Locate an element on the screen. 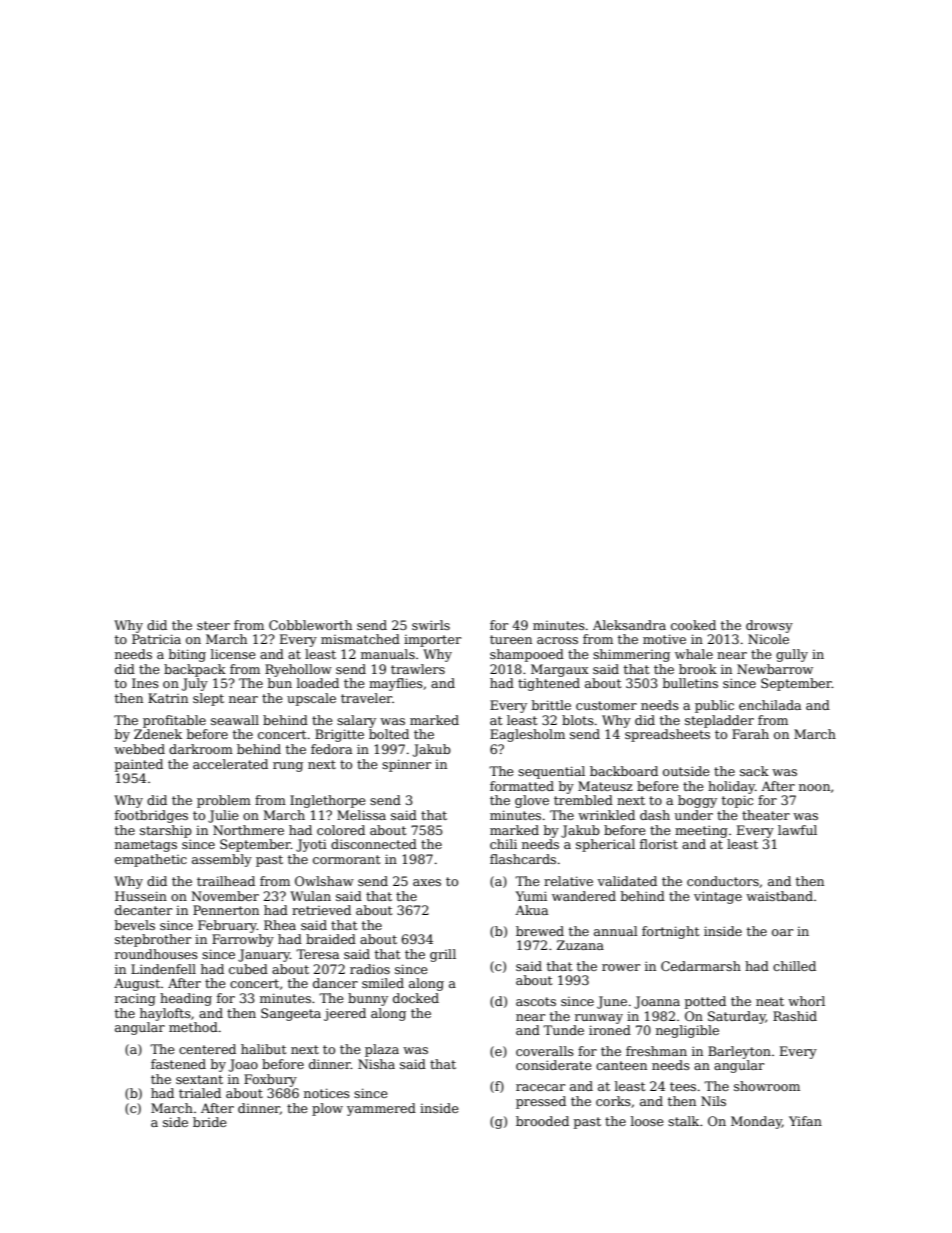 This screenshot has width=952, height=1233. Yifan is located at coordinates (805, 1121).
